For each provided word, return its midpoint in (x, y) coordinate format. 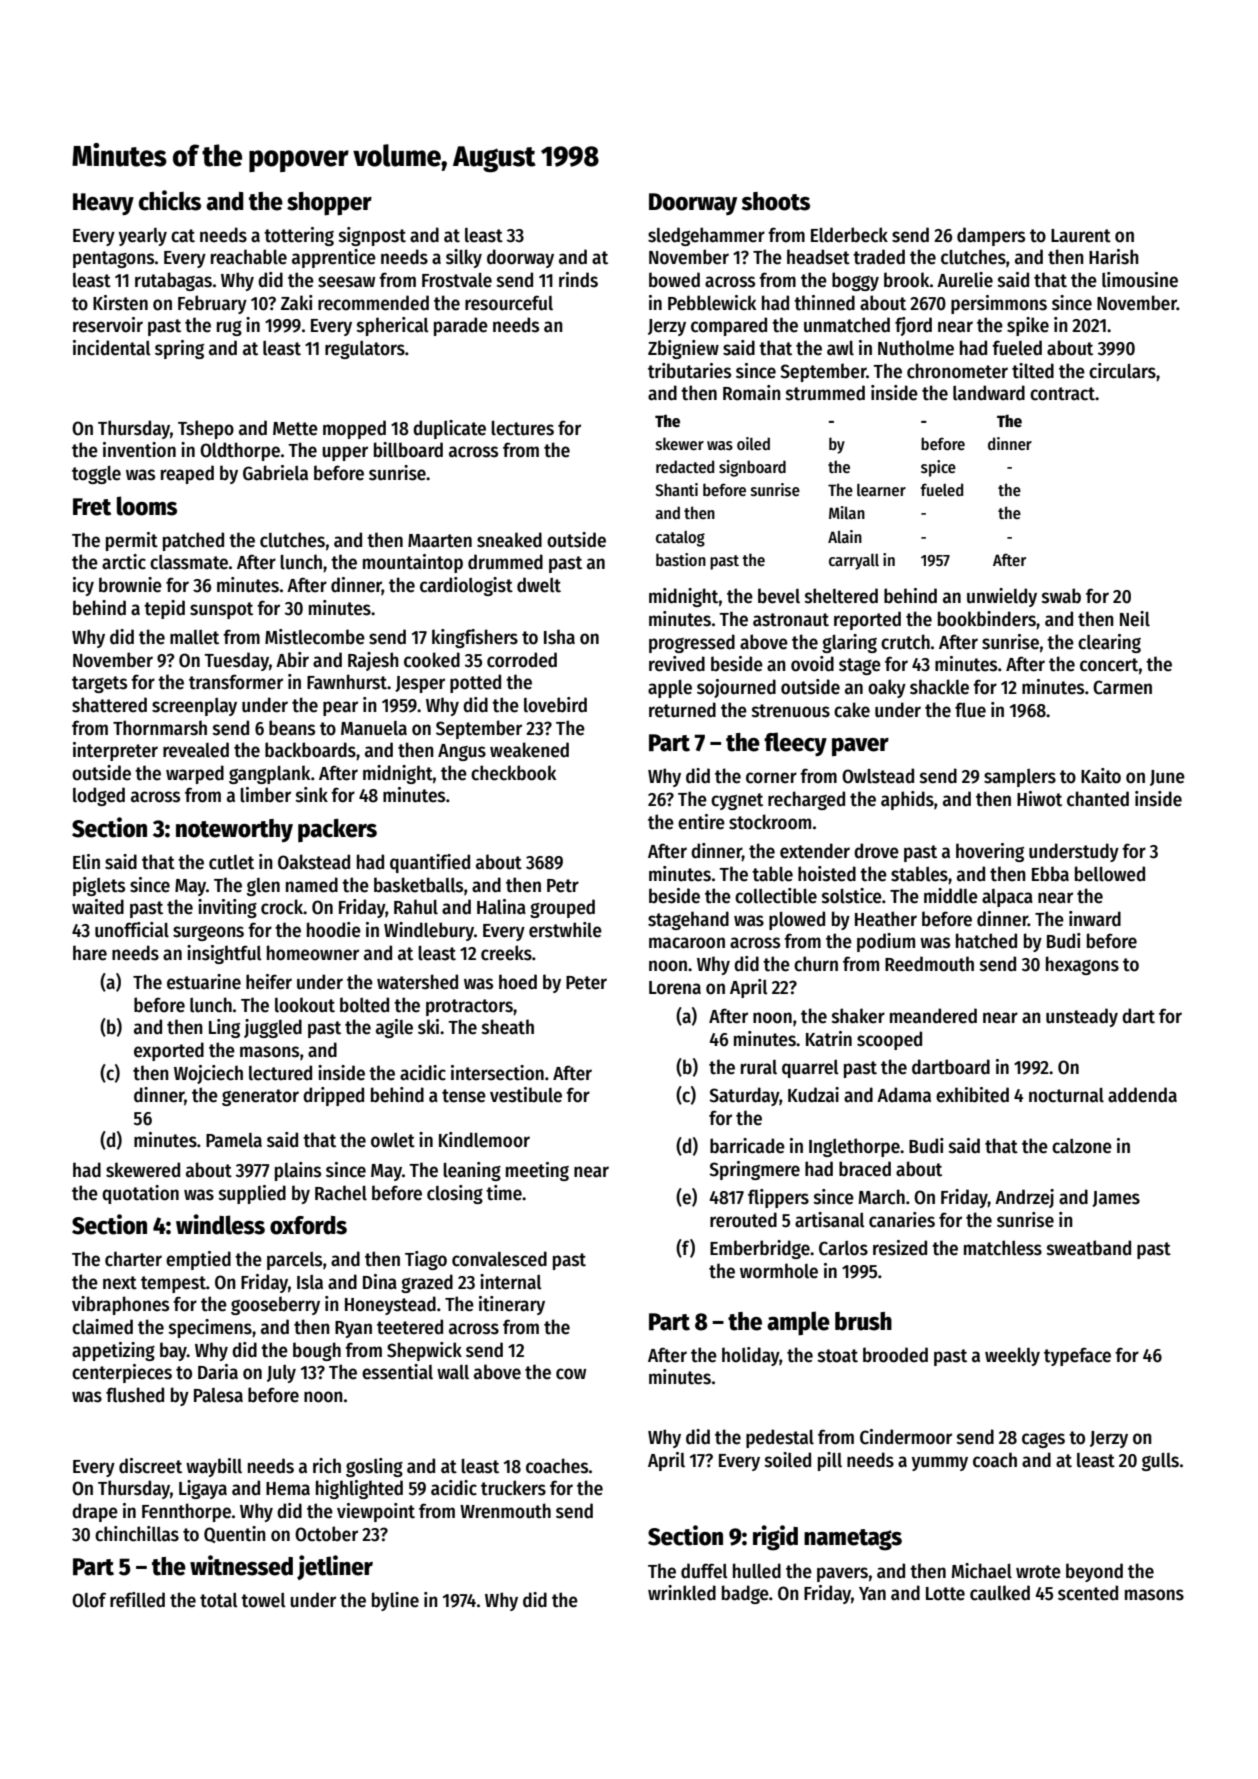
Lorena (675, 988)
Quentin (235, 1534)
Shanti (676, 489)
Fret (92, 507)
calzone (1082, 1146)
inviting (227, 908)
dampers (991, 236)
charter (133, 1259)
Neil (1135, 619)
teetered (410, 1327)
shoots (775, 201)
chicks (170, 200)
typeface (1077, 1356)
